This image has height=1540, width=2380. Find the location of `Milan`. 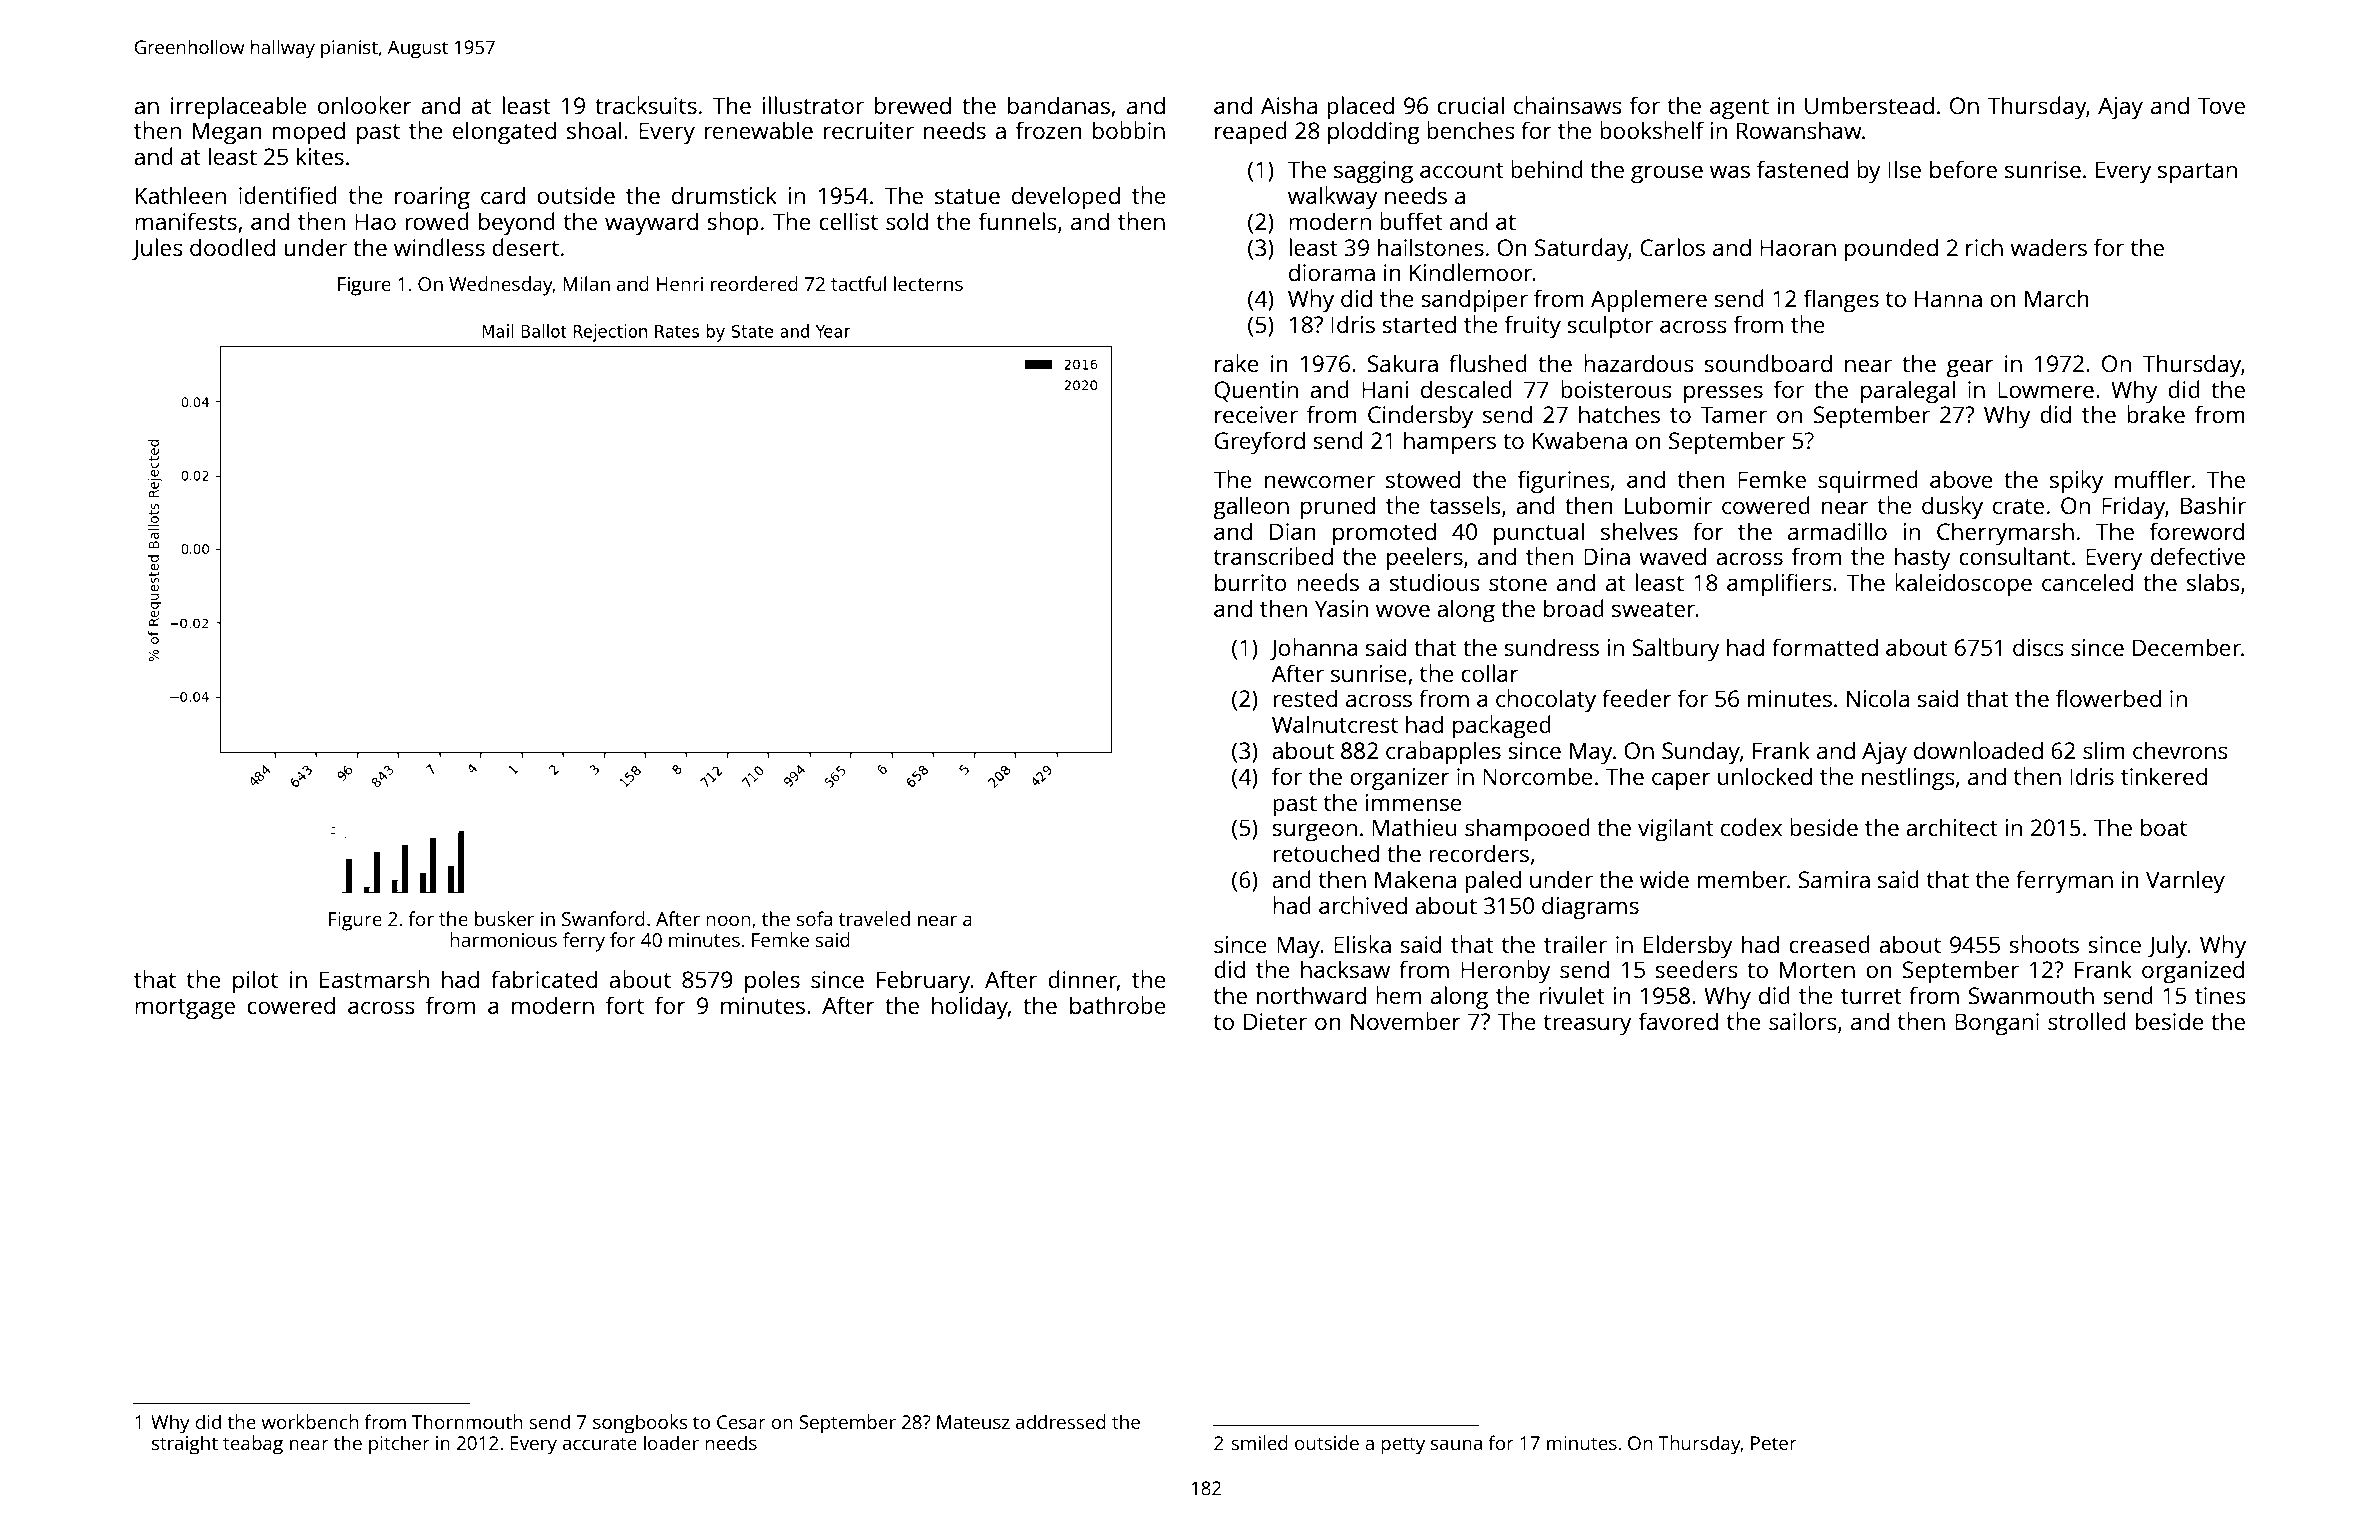

Milan is located at coordinates (586, 283).
